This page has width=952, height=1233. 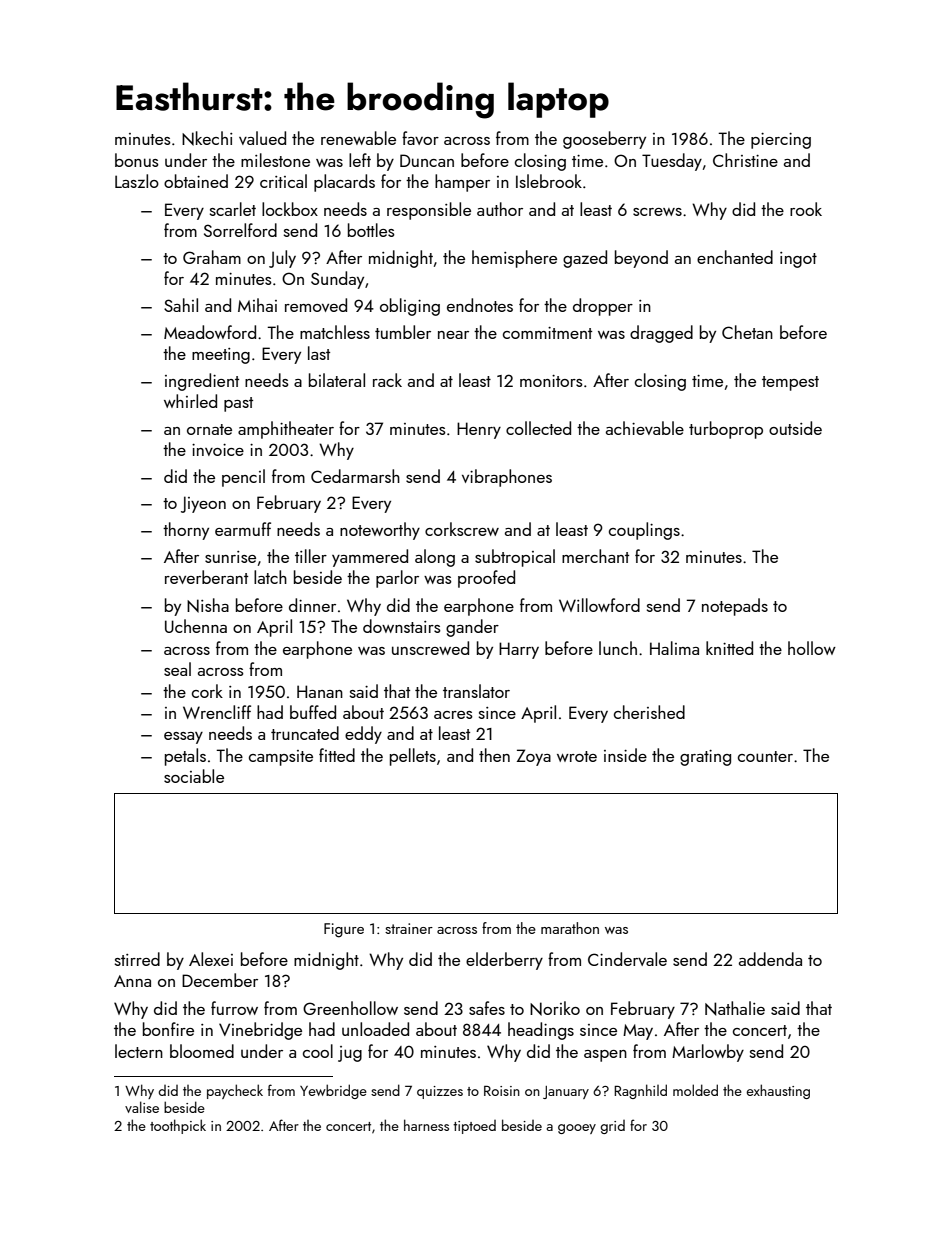 I want to click on Chetan, so click(x=747, y=332).
